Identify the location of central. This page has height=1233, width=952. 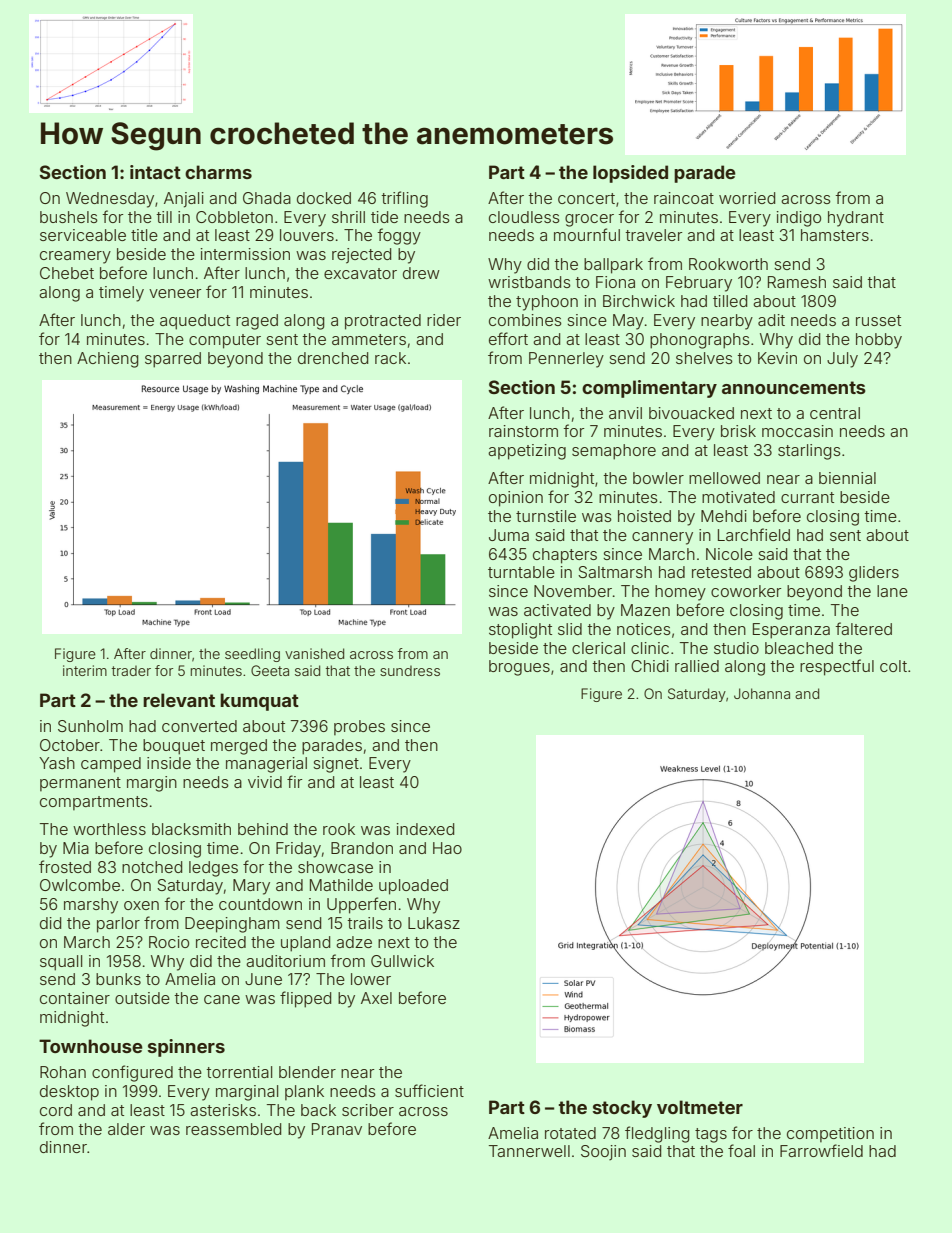
(835, 413).
